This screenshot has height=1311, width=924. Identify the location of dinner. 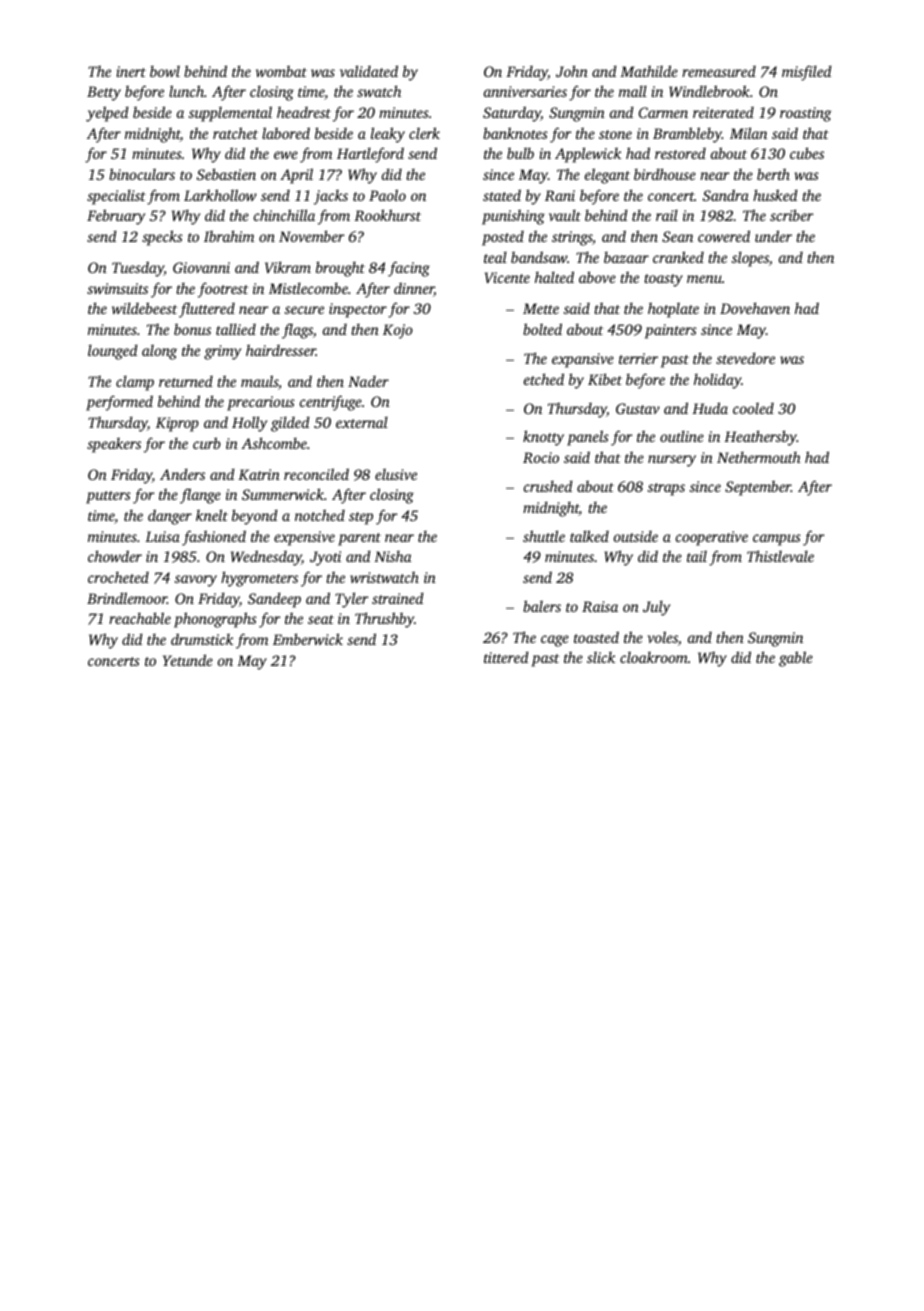
(414, 289).
